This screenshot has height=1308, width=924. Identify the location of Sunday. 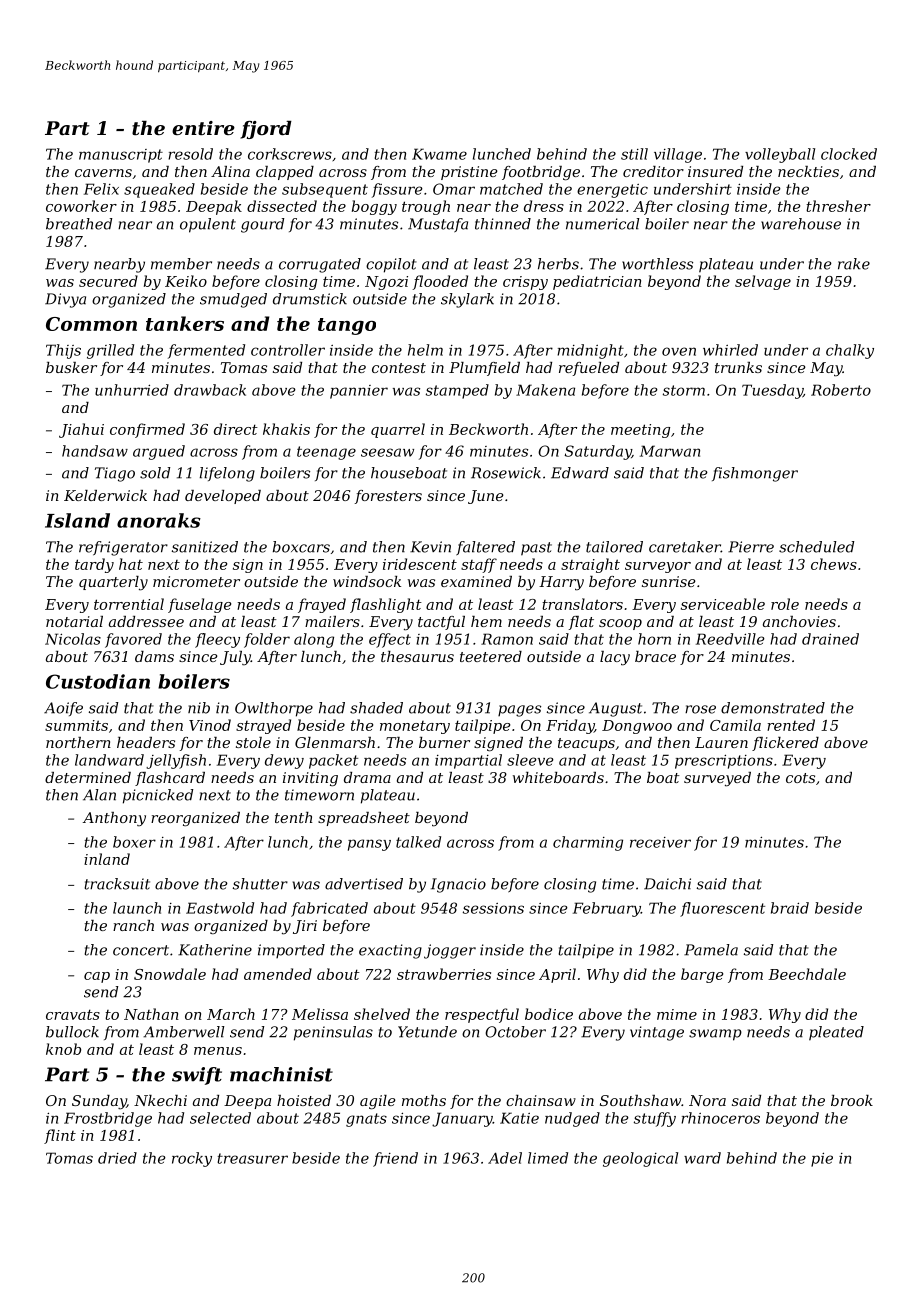
(99, 1102).
